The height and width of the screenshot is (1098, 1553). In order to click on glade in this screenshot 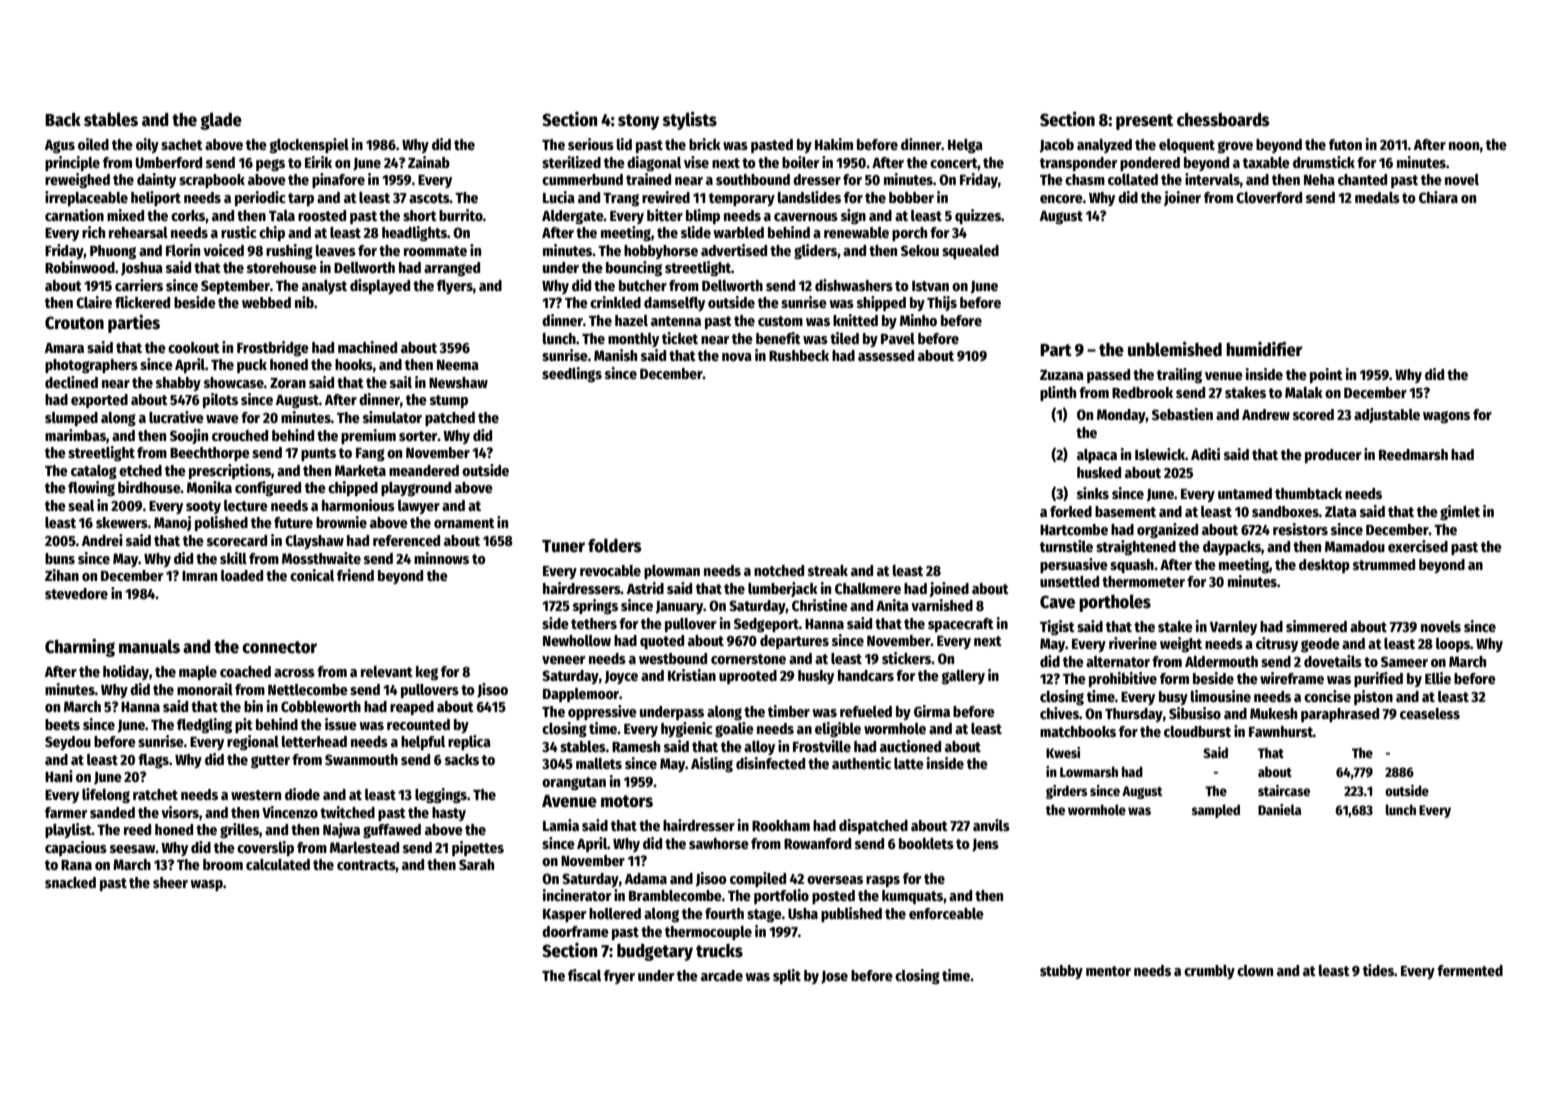, I will do `click(221, 121)`.
